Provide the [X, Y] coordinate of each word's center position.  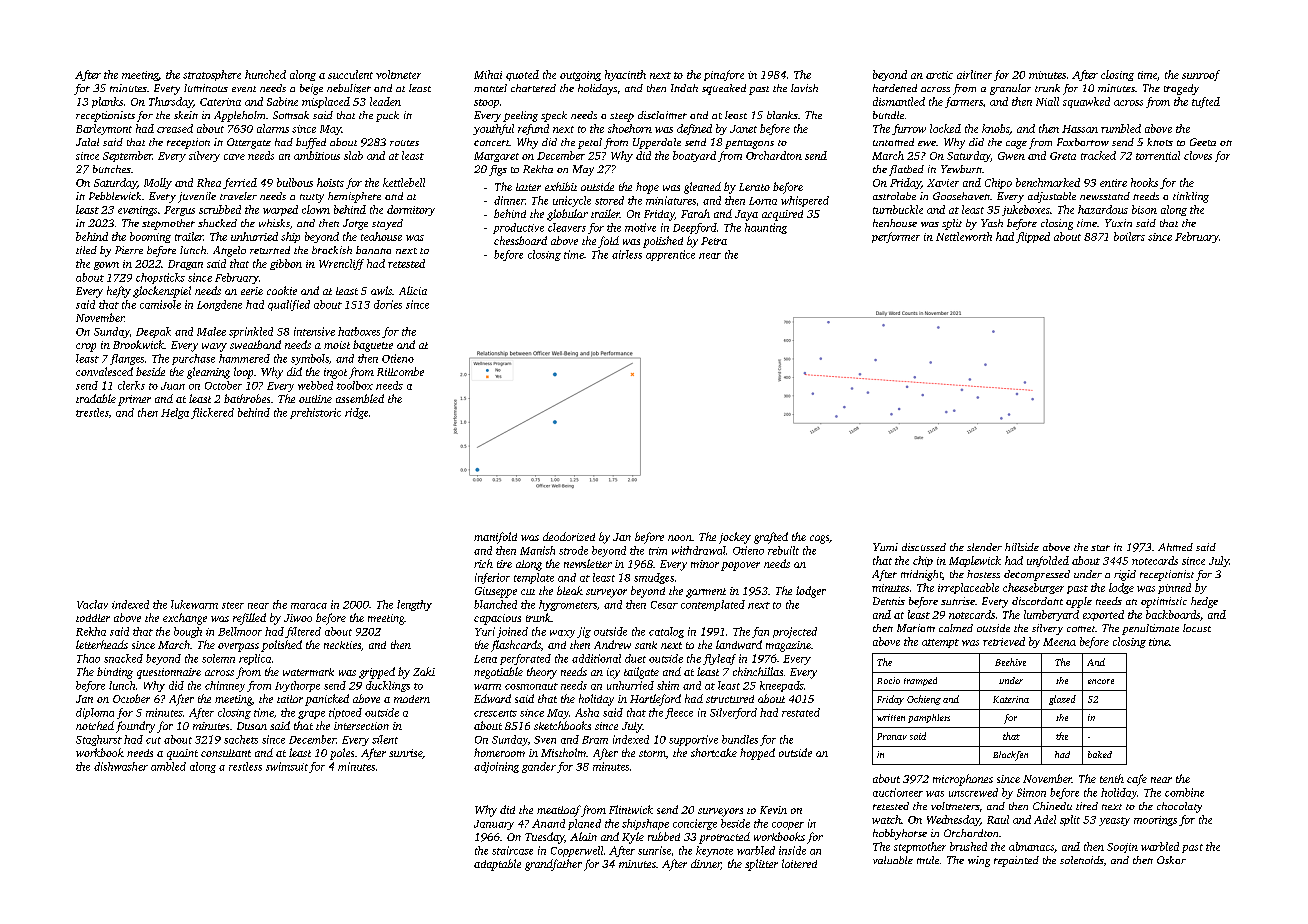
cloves [1198, 155]
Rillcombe [400, 371]
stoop [486, 103]
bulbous [295, 182]
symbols [310, 359]
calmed [956, 628]
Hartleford [655, 700]
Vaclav [92, 604]
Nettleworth [964, 236]
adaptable [497, 865]
